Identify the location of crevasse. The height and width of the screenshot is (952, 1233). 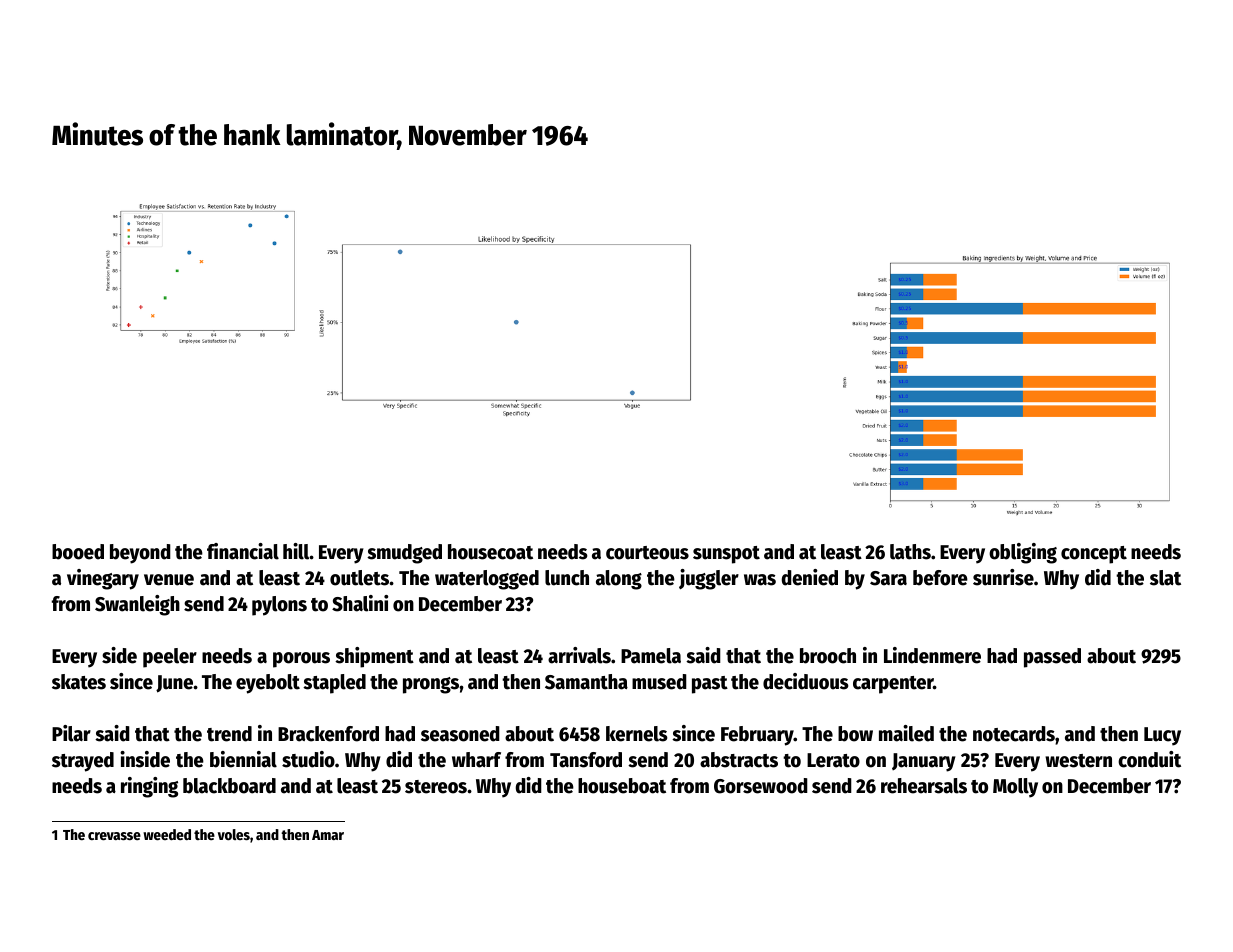
(114, 836).
